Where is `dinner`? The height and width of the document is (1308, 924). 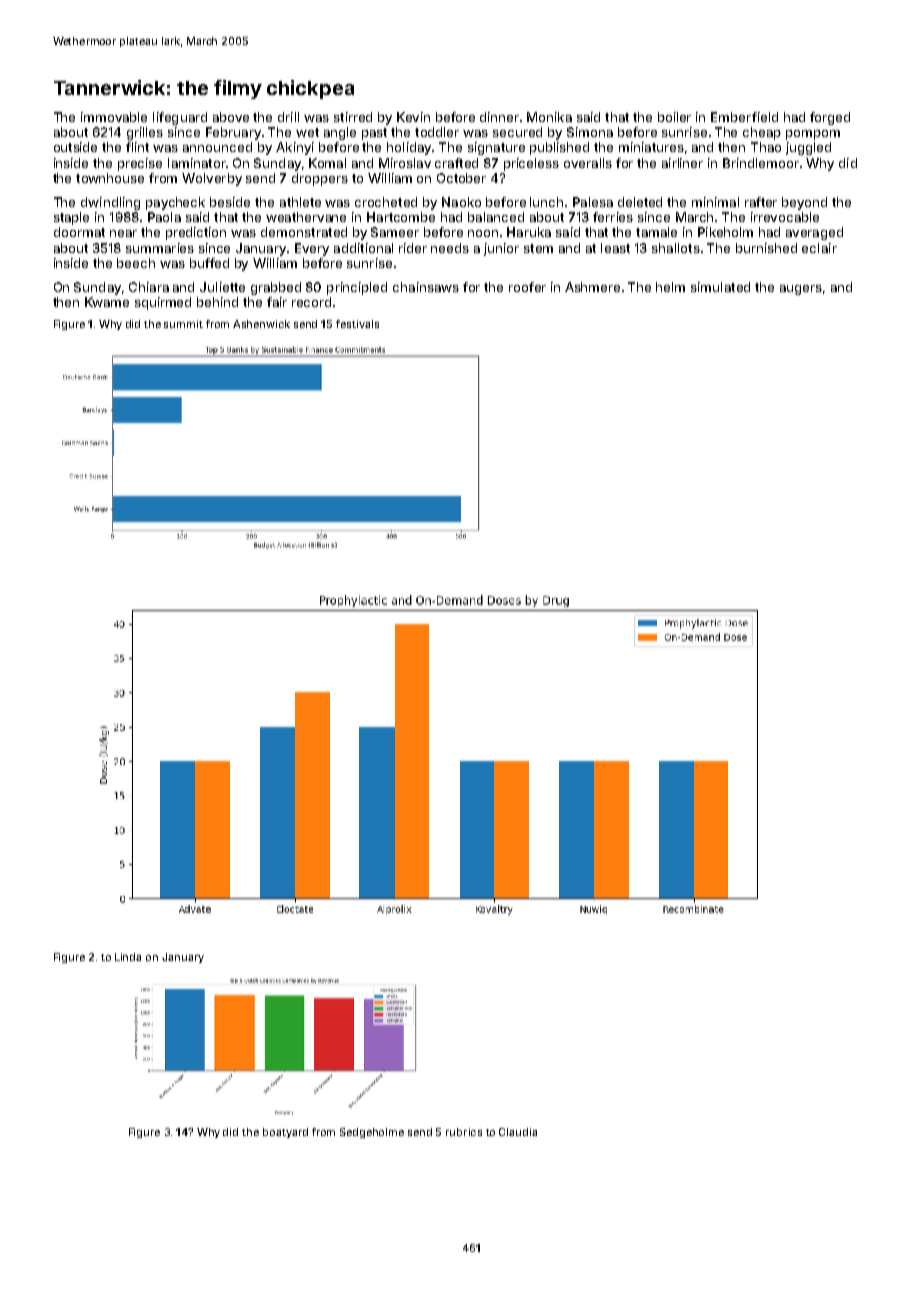 dinner is located at coordinates (499, 117).
